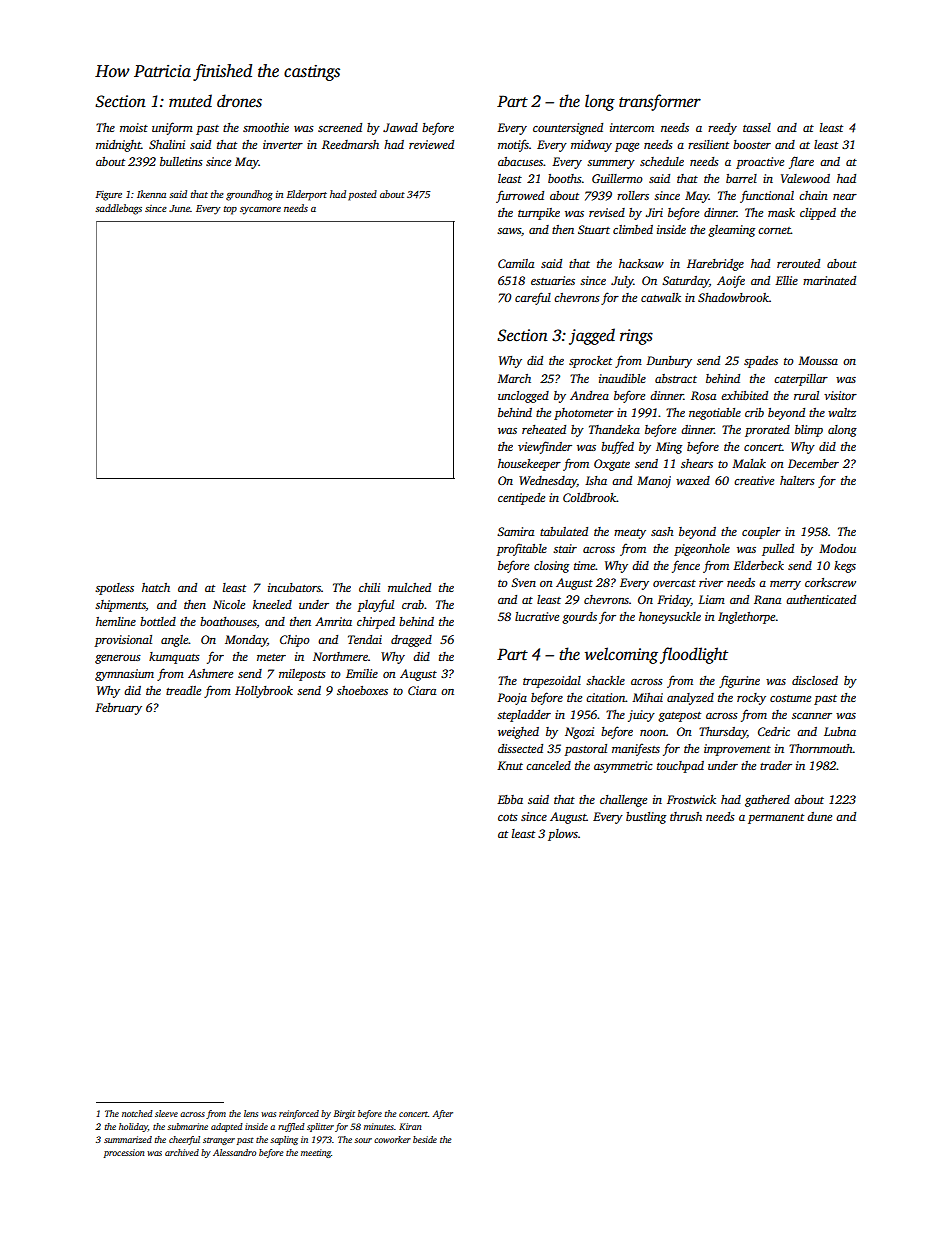 This page has width=952, height=1233. What do you see at coordinates (563, 835) in the page?
I see `plows` at bounding box center [563, 835].
